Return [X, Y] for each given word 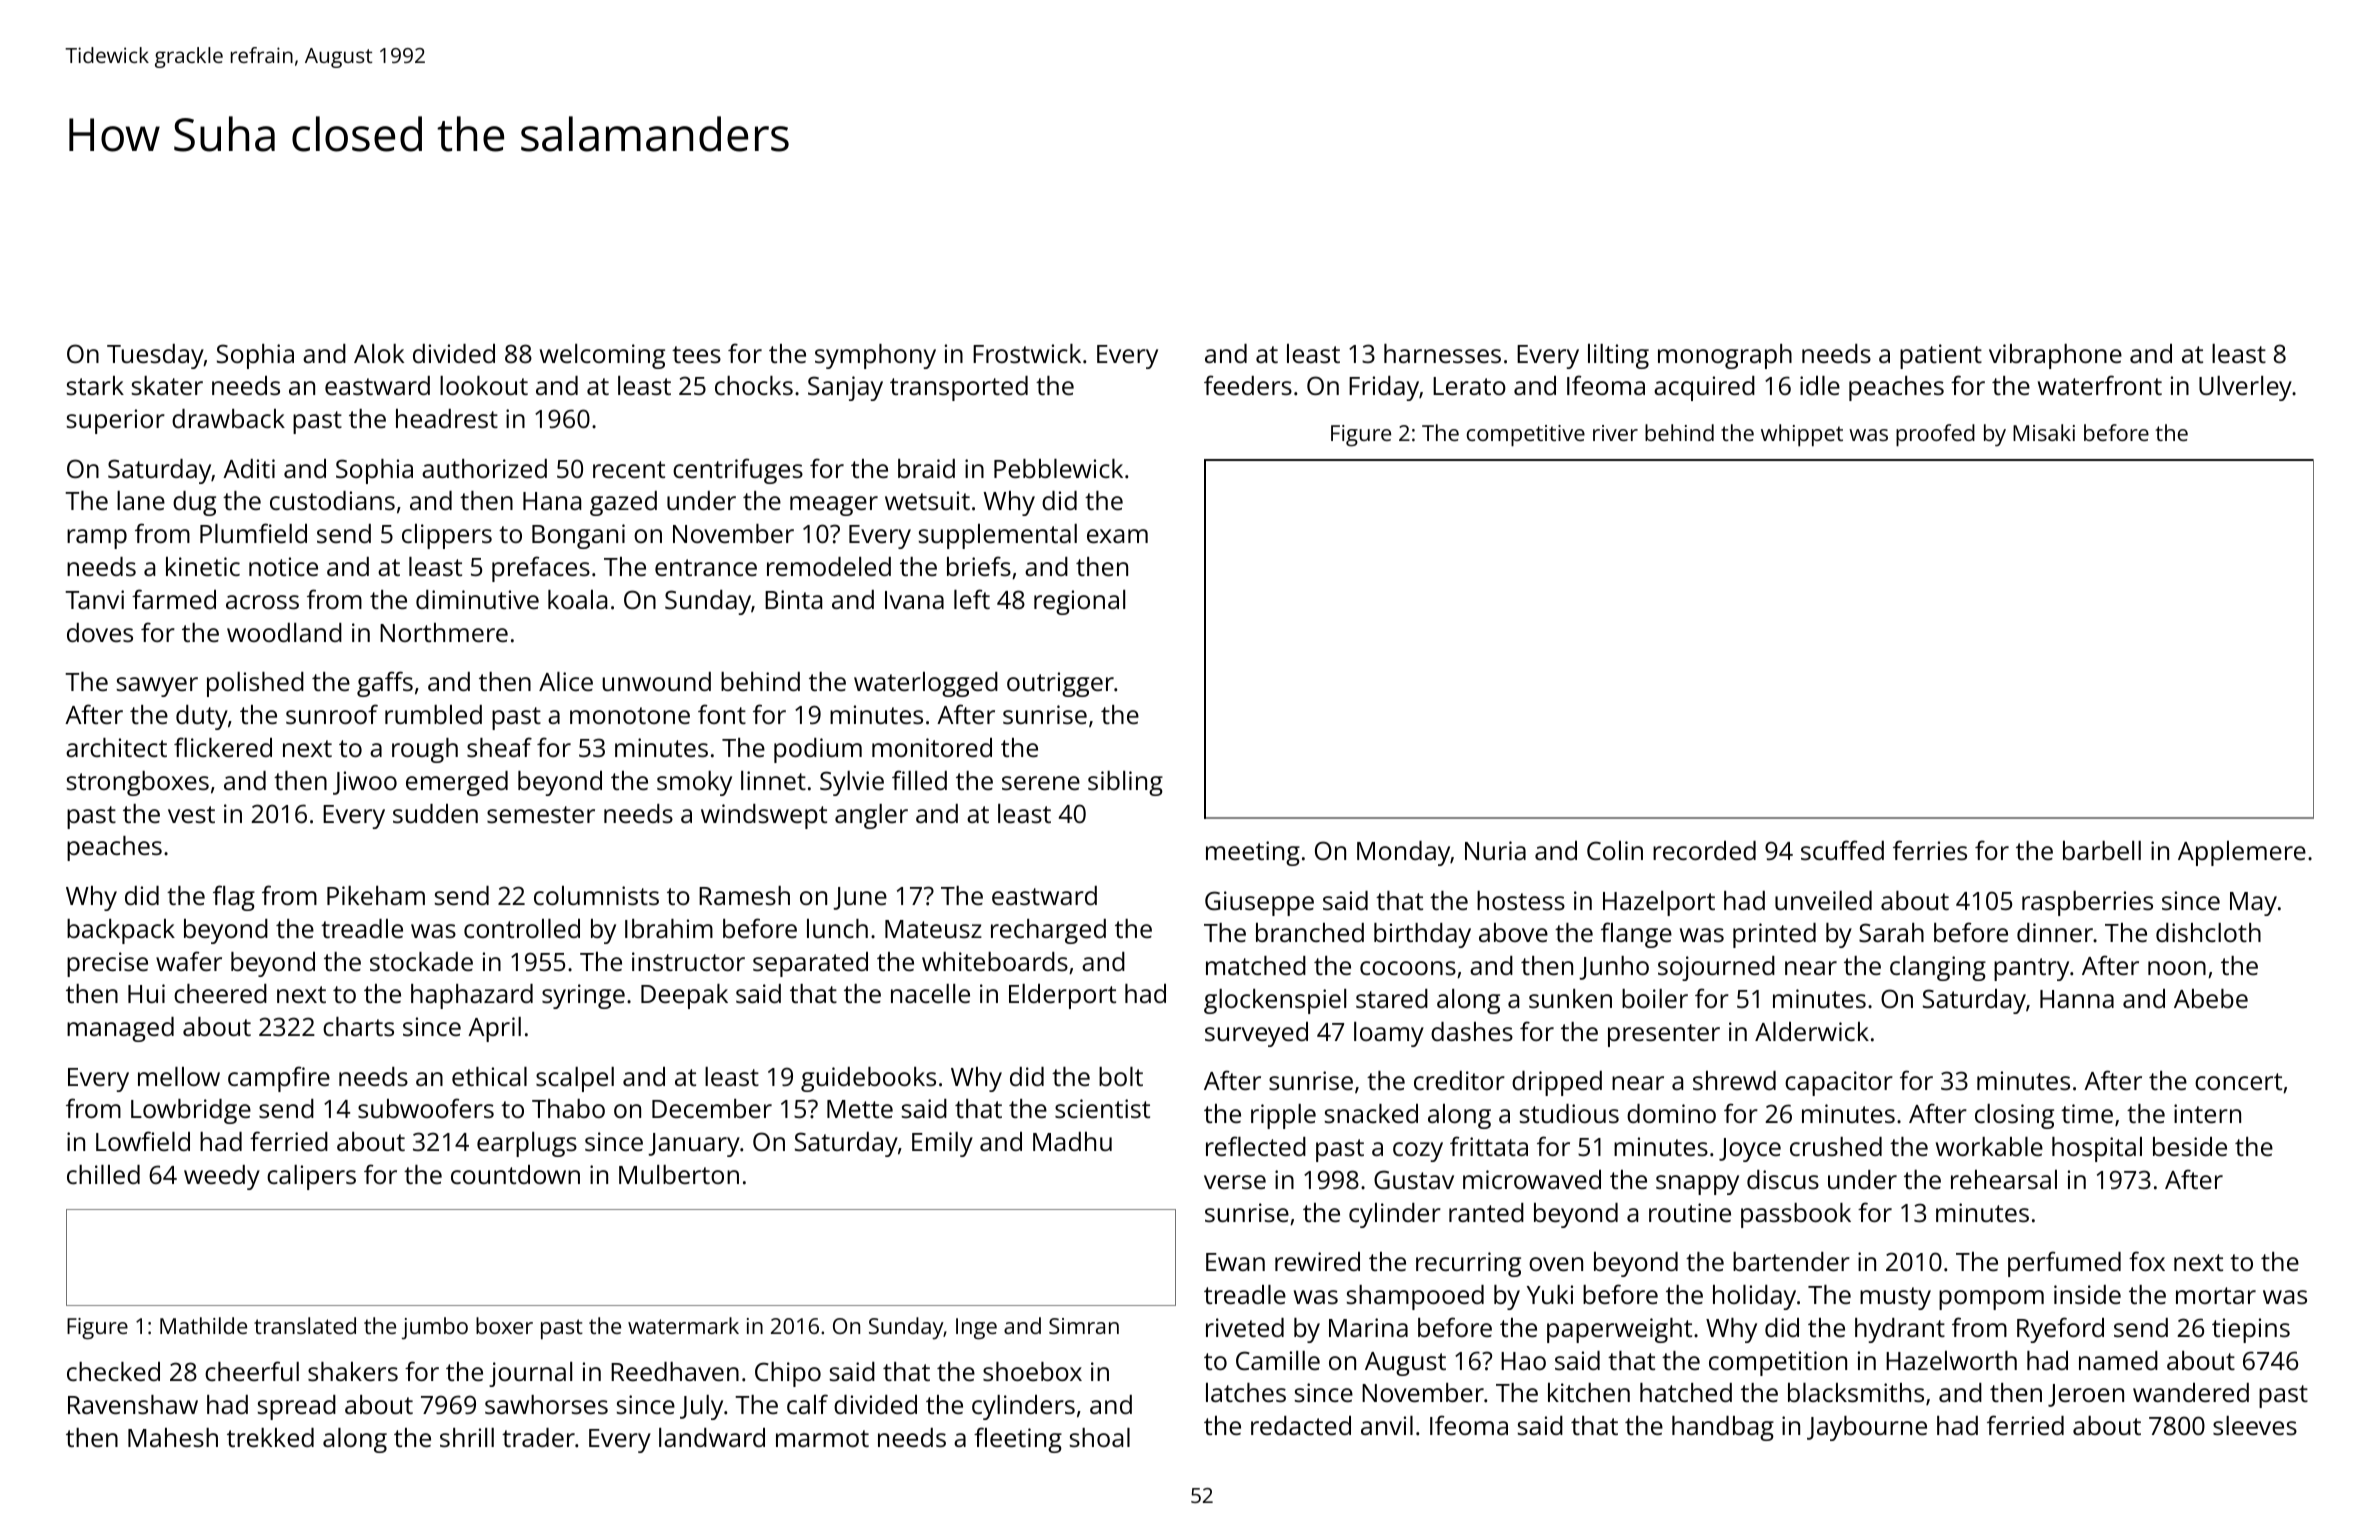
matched [1256, 965]
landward [712, 1437]
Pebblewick [1058, 468]
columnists [596, 895]
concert [2238, 1081]
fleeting [1018, 1440]
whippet [1802, 435]
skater [167, 385]
